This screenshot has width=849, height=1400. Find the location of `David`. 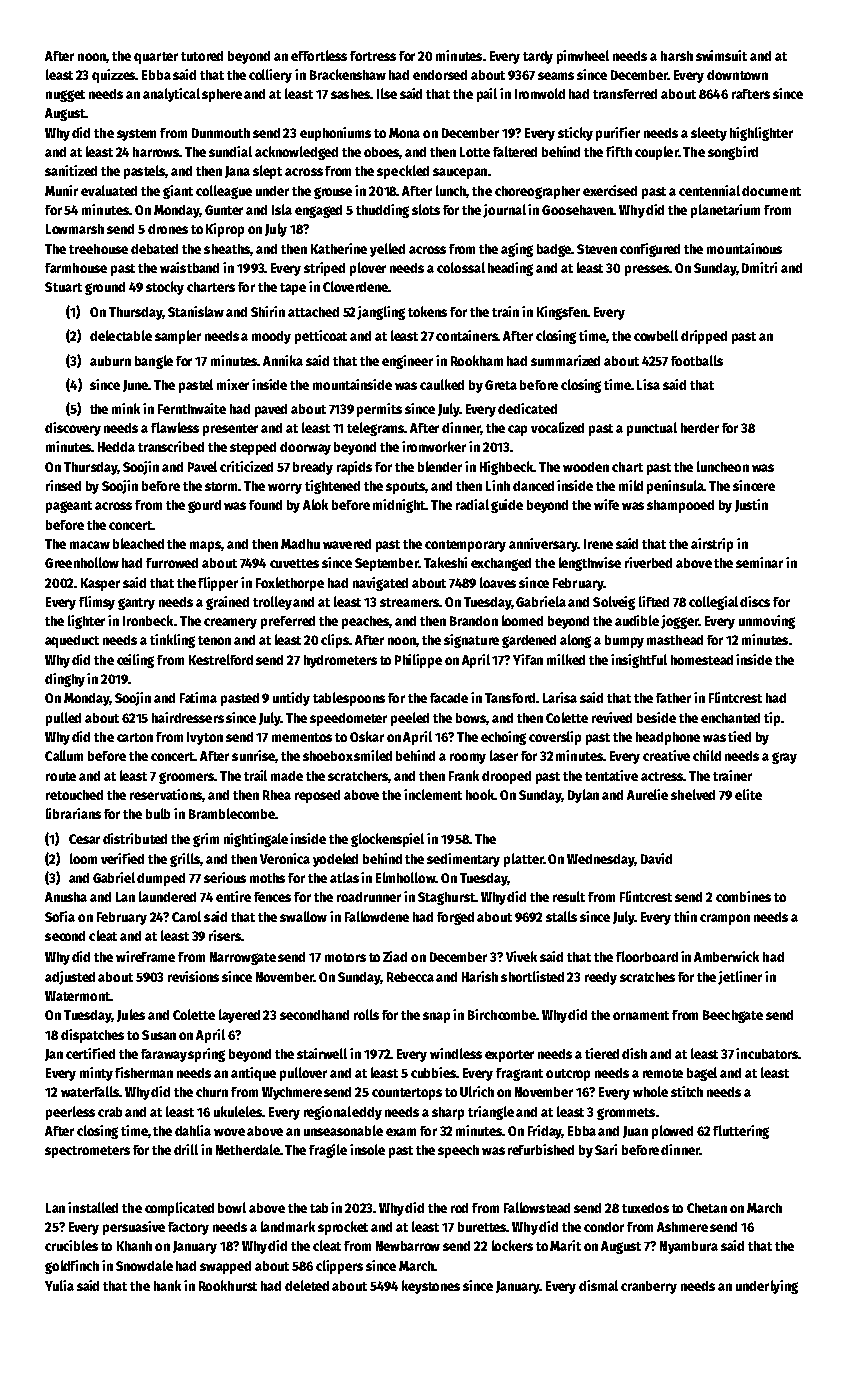

David is located at coordinates (656, 858).
